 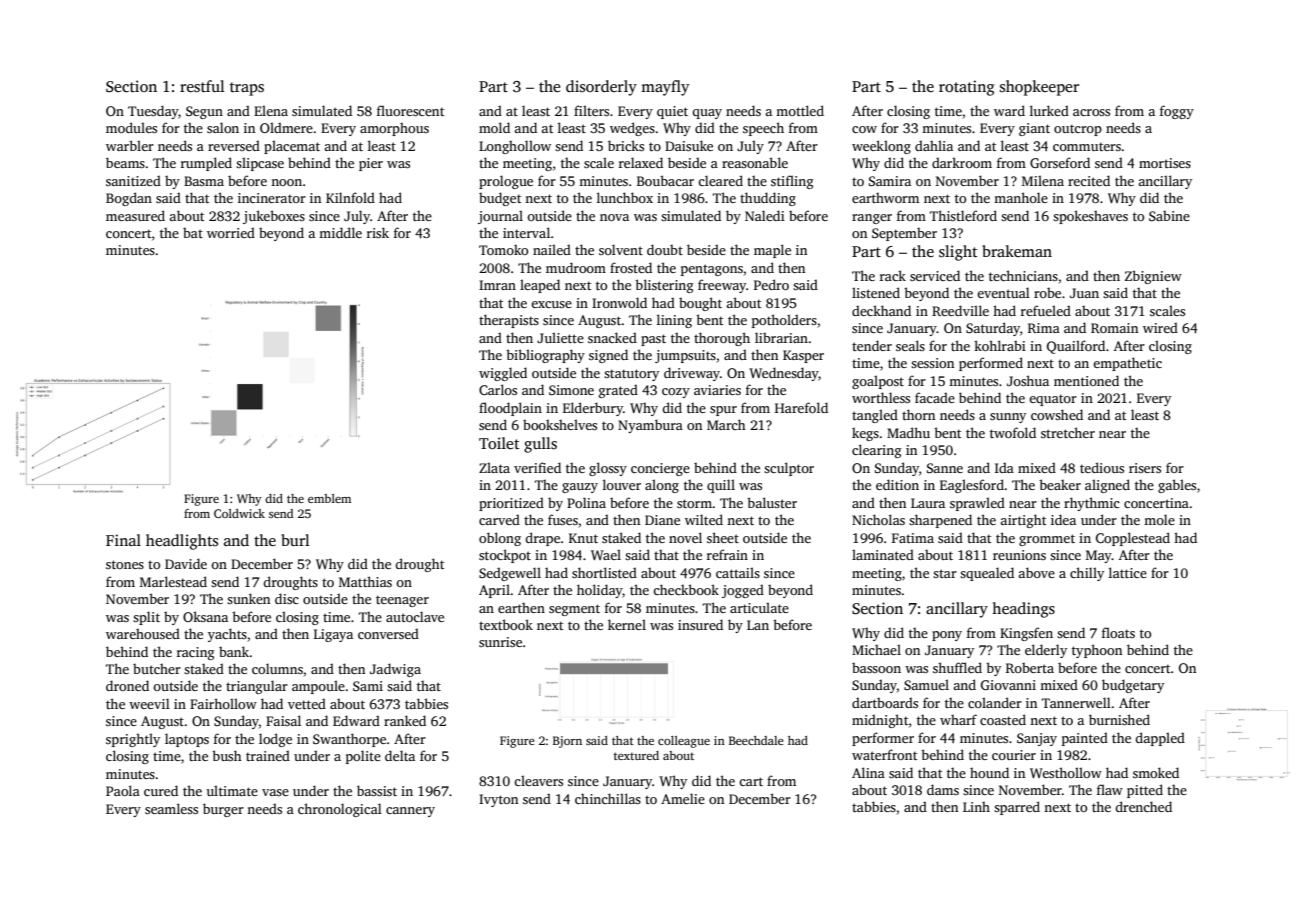 What do you see at coordinates (410, 110) in the image?
I see `fluorescent` at bounding box center [410, 110].
